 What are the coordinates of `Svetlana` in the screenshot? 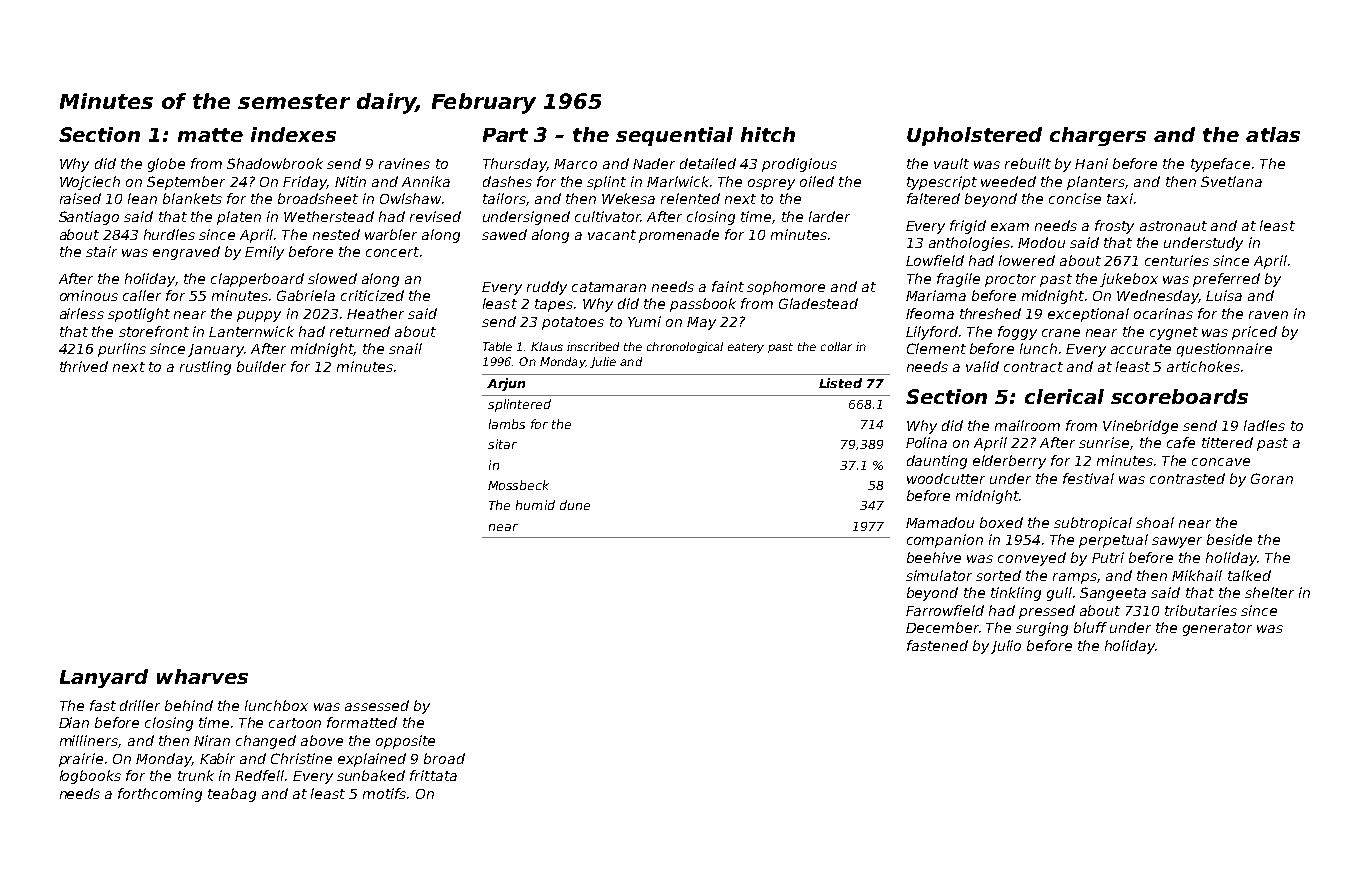 It's located at (1231, 181).
